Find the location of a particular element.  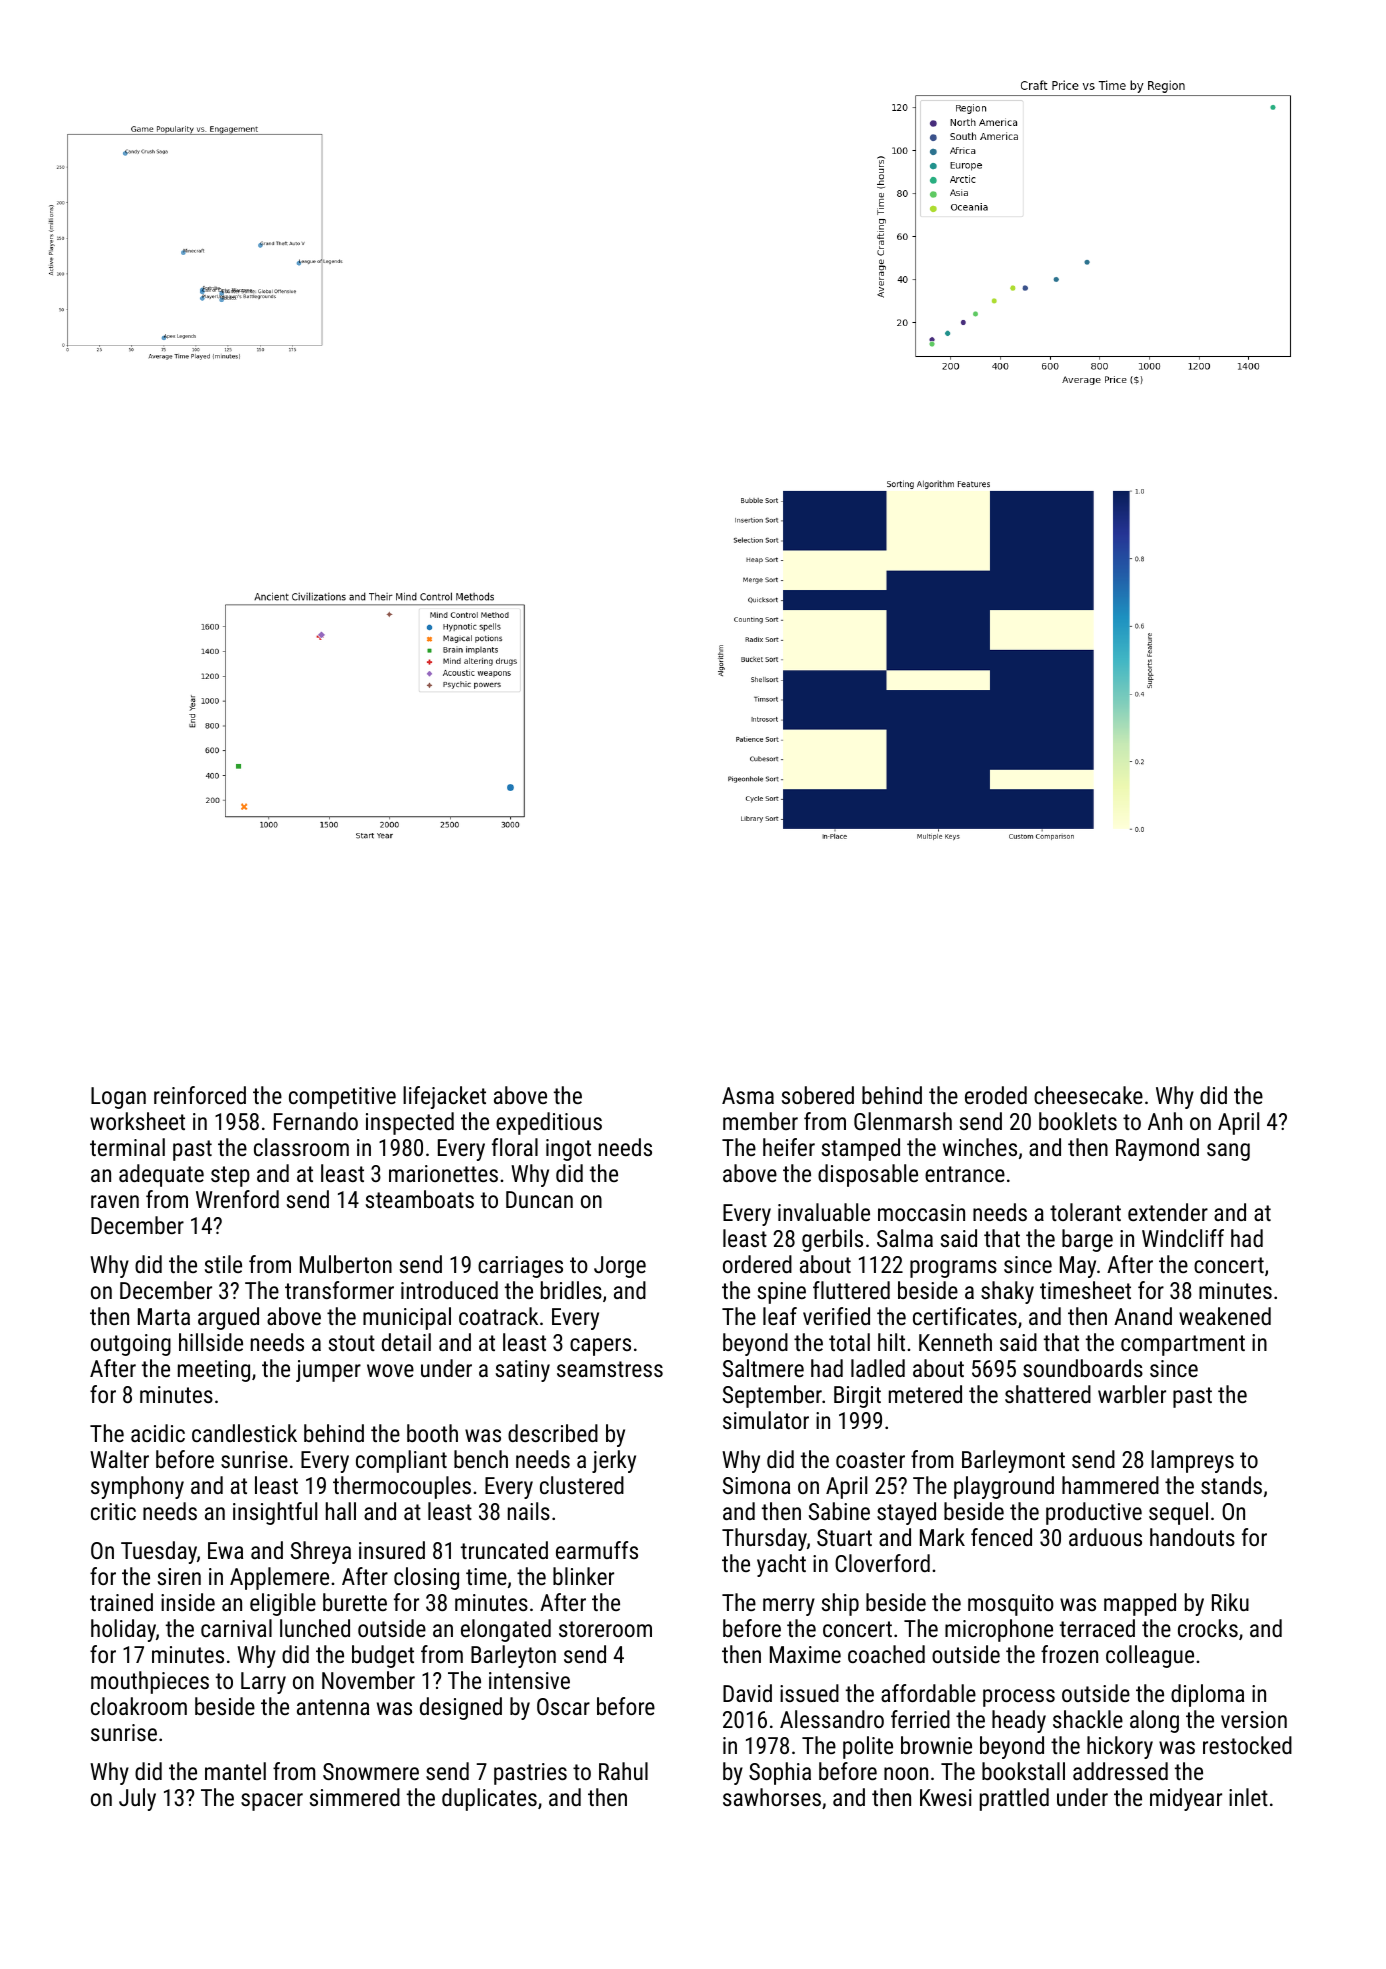

critic is located at coordinates (113, 1511).
